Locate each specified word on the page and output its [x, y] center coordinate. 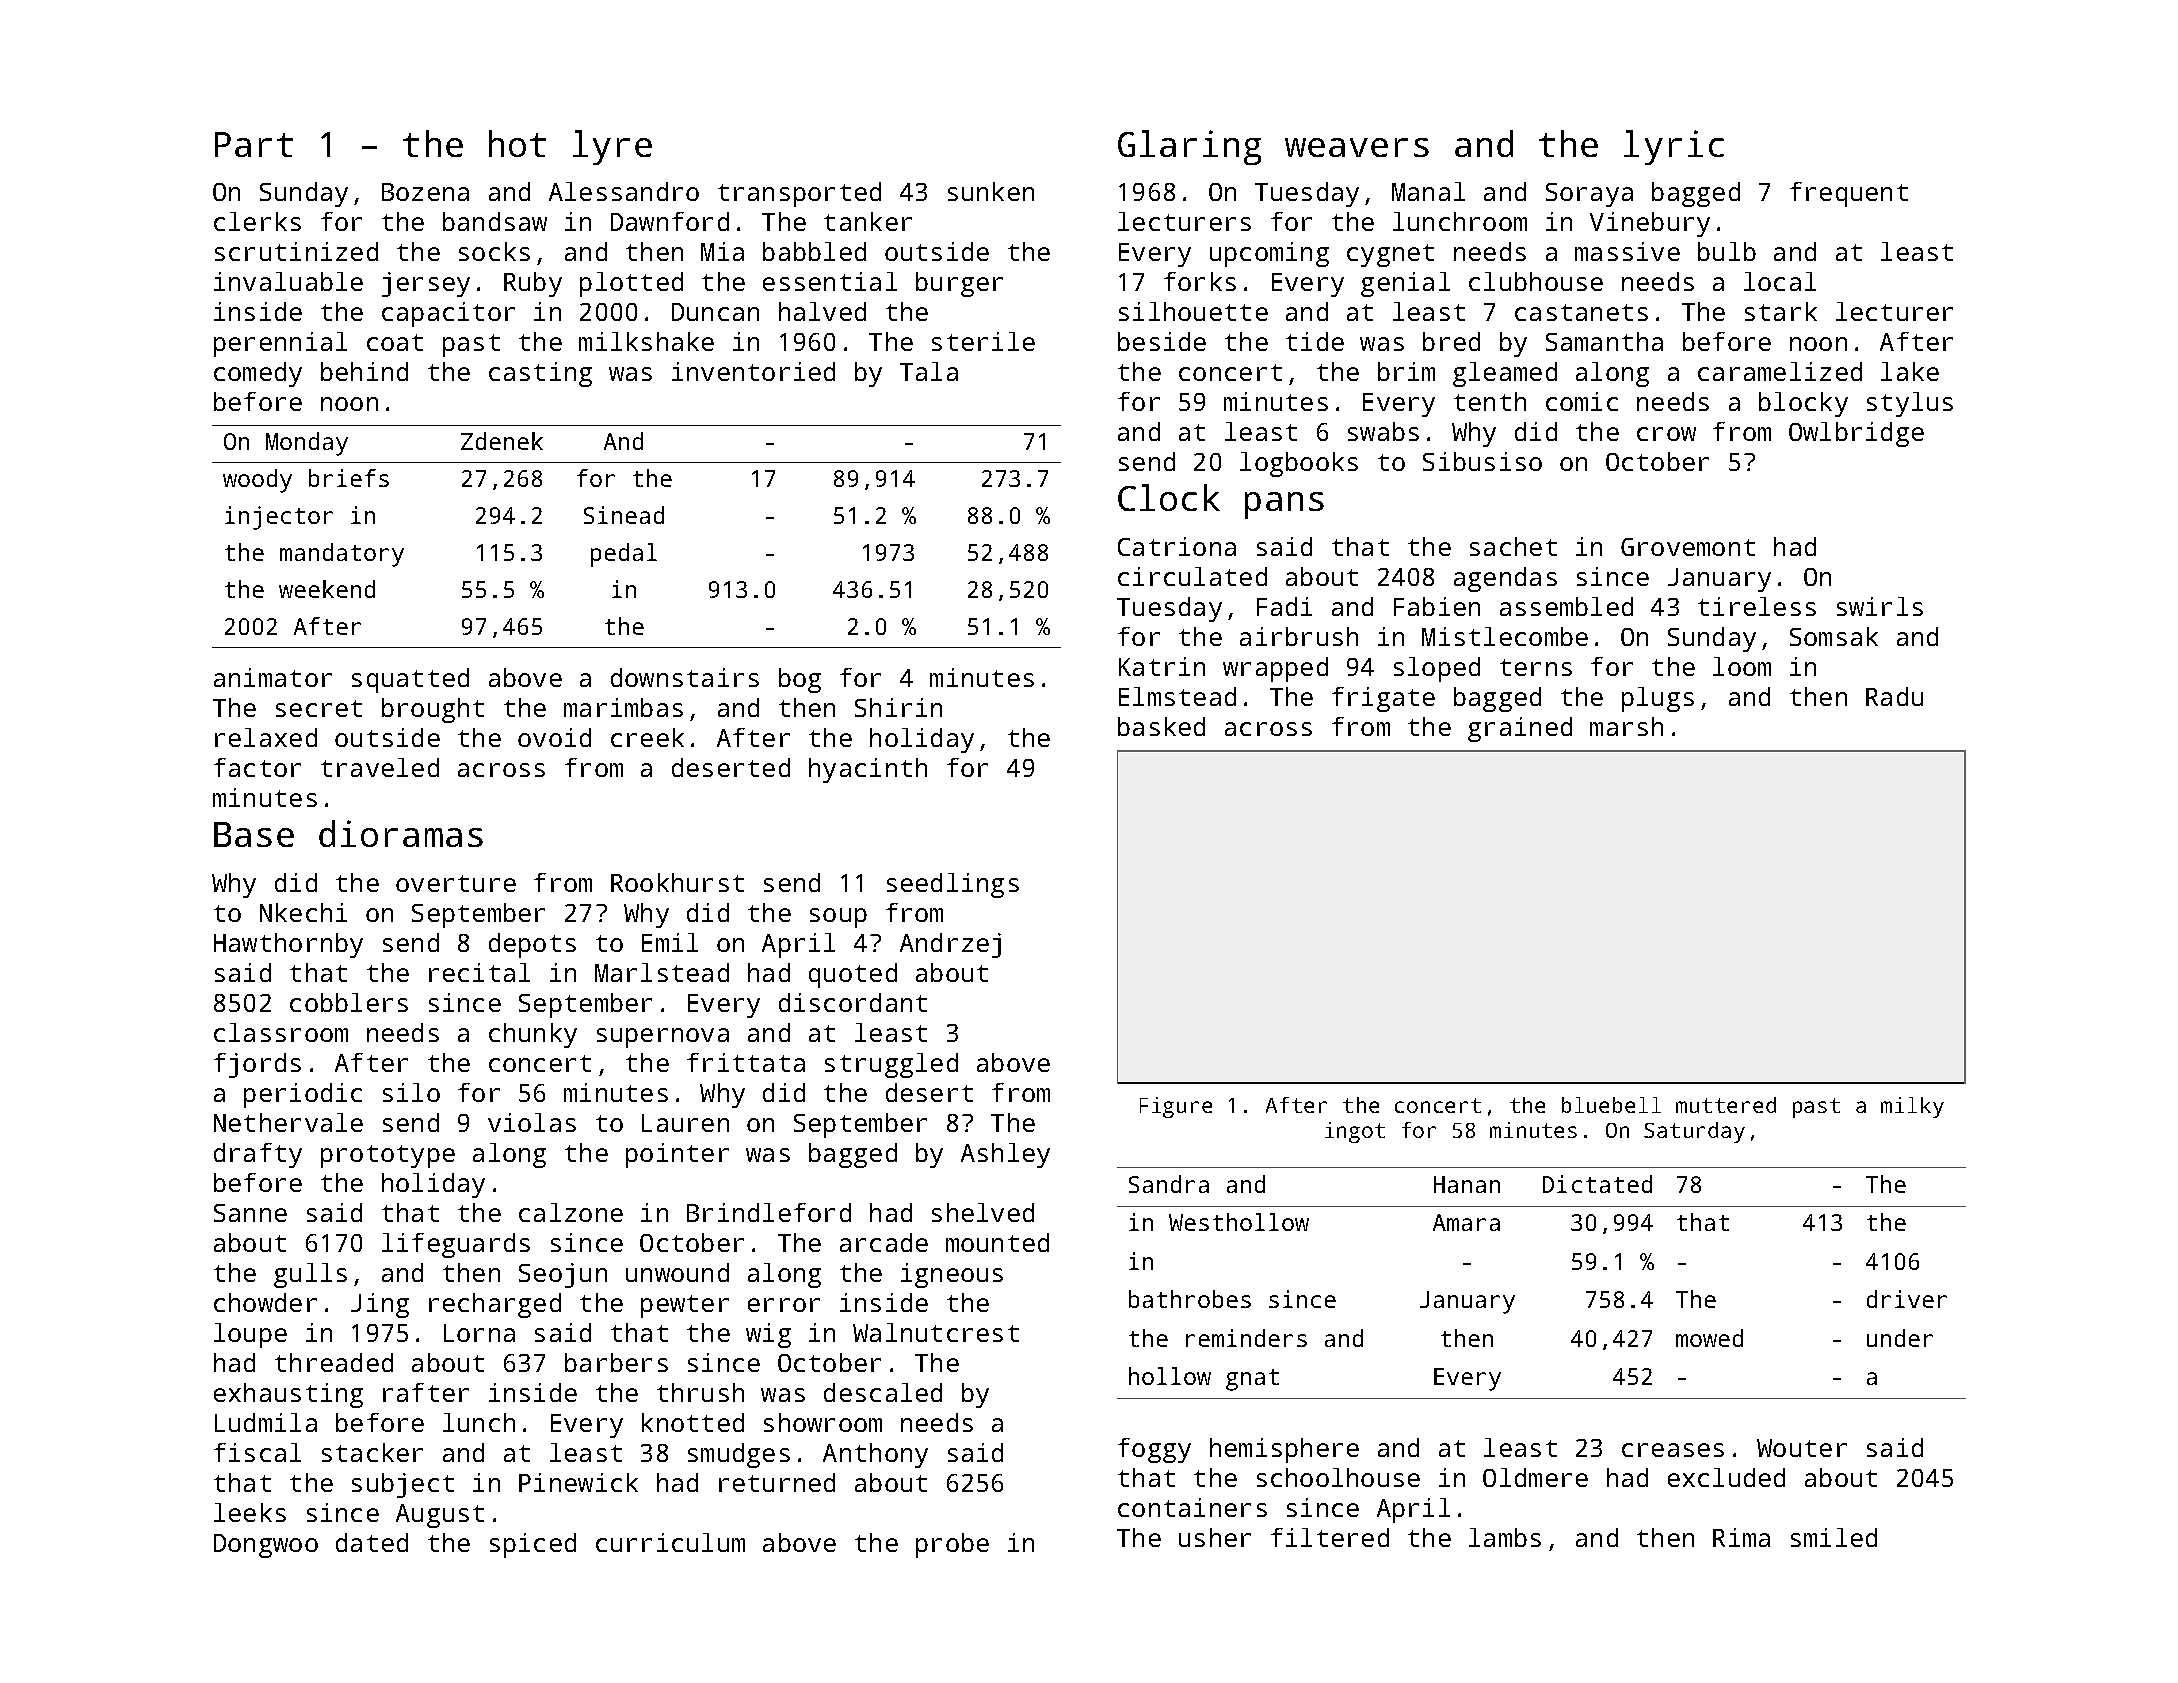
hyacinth [868, 770]
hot [517, 143]
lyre [612, 147]
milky [1912, 1107]
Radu [1894, 696]
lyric [1674, 147]
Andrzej [950, 945]
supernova [663, 1038]
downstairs [685, 677]
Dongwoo [266, 1546]
